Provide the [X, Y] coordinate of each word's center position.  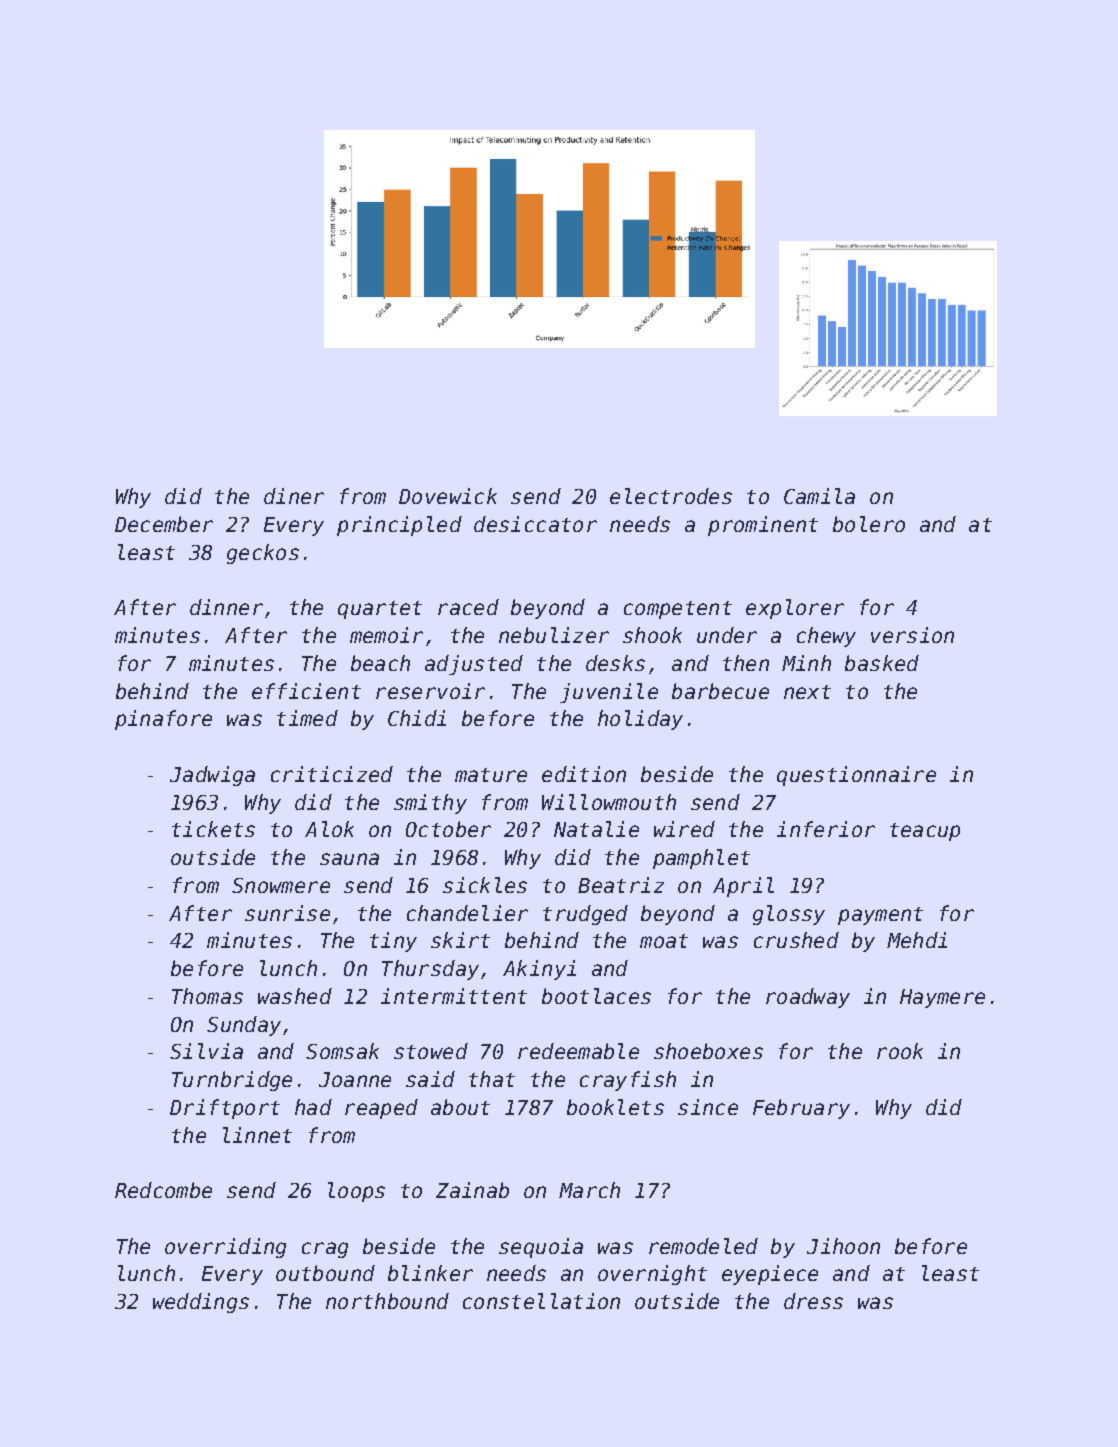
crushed [796, 940]
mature [491, 775]
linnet [257, 1135]
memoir [386, 635]
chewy [826, 637]
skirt [460, 940]
